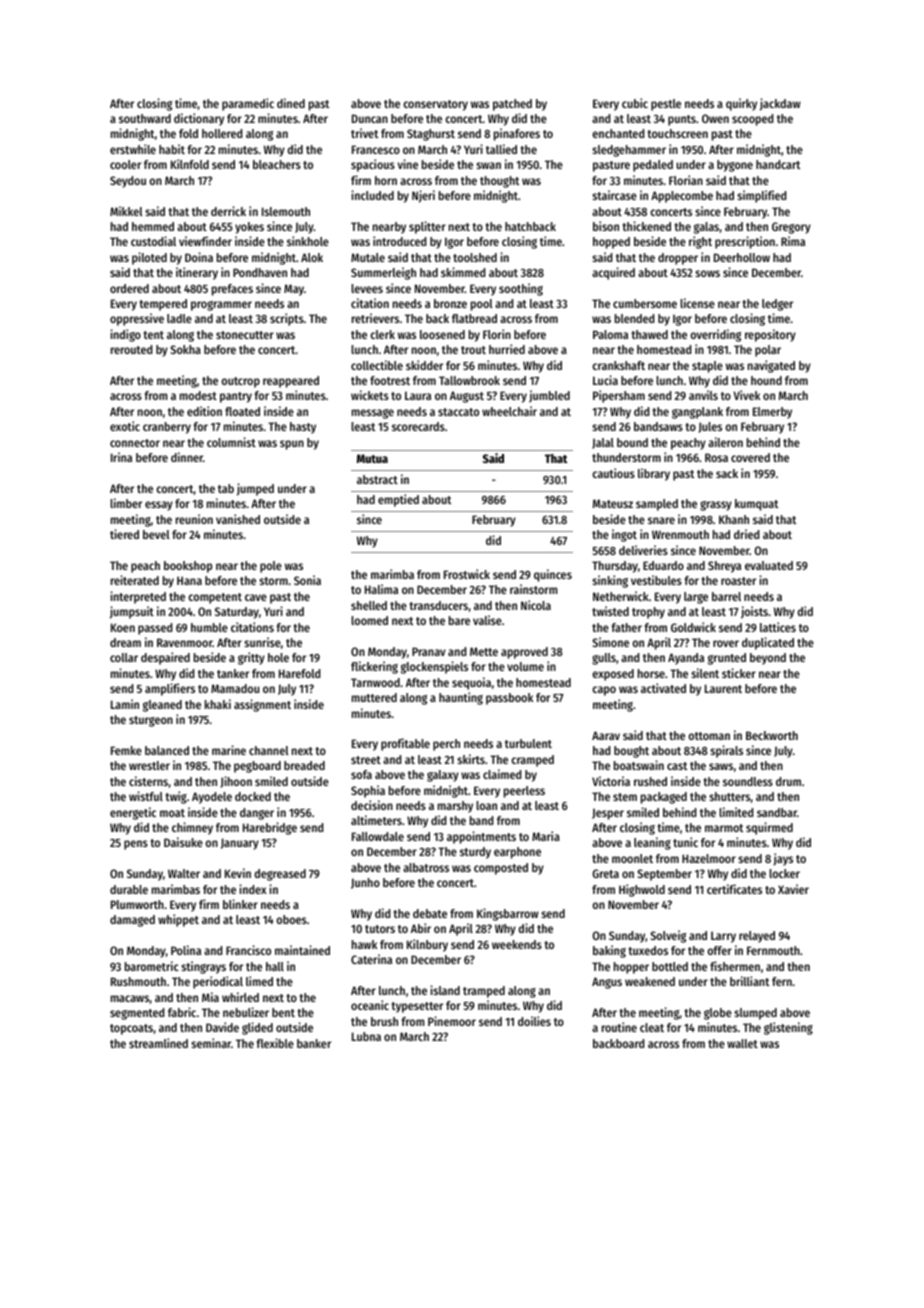  I want to click on emptied, so click(398, 500).
